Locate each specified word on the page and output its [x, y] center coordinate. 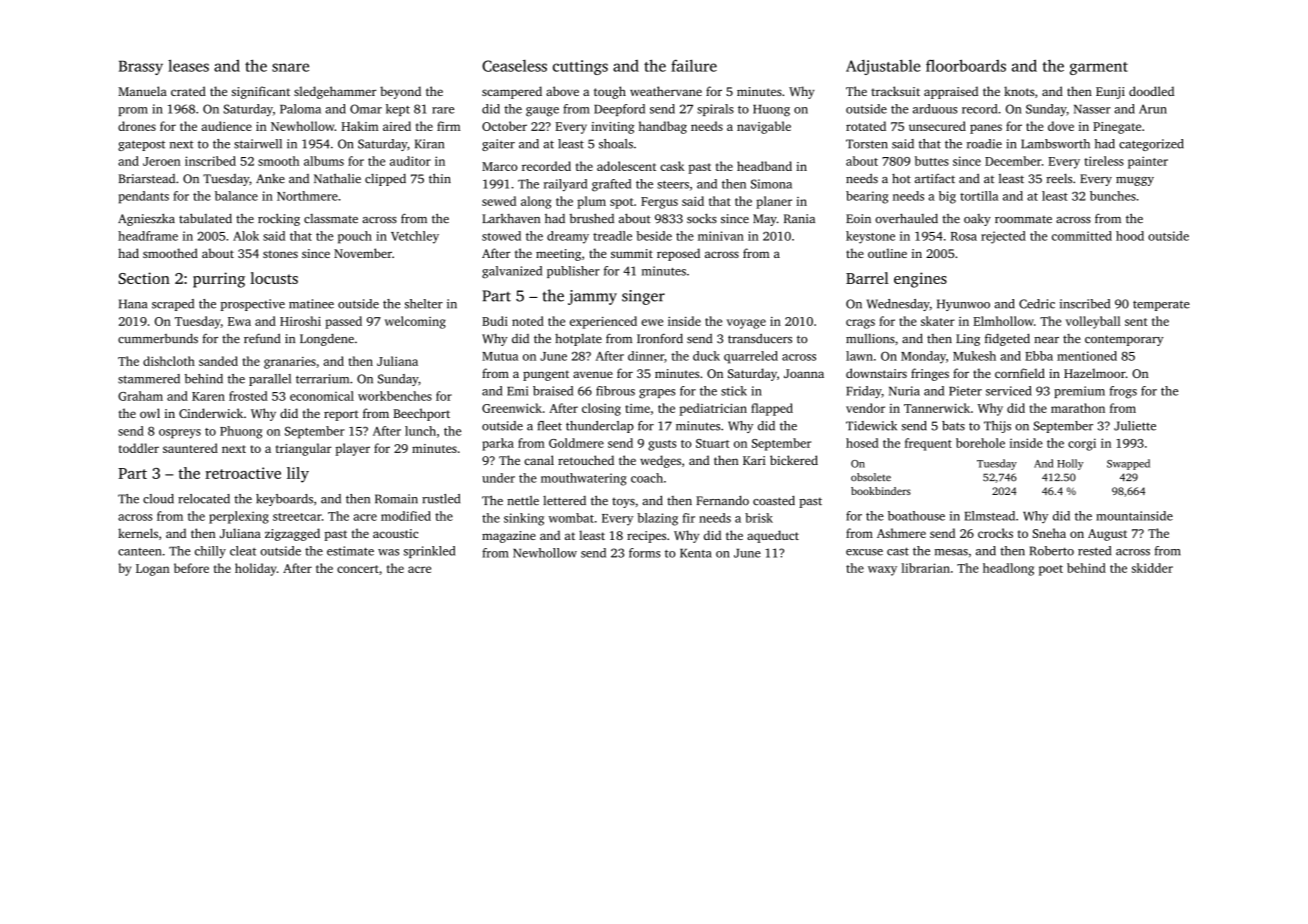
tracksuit [895, 91]
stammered [149, 379]
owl [150, 413]
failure [694, 66]
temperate [1161, 305]
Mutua [500, 356]
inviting [612, 128]
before [191, 568]
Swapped [1128, 464]
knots [1019, 91]
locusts [274, 278]
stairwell [258, 144]
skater [938, 321]
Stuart [712, 443]
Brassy [141, 68]
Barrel [867, 278]
